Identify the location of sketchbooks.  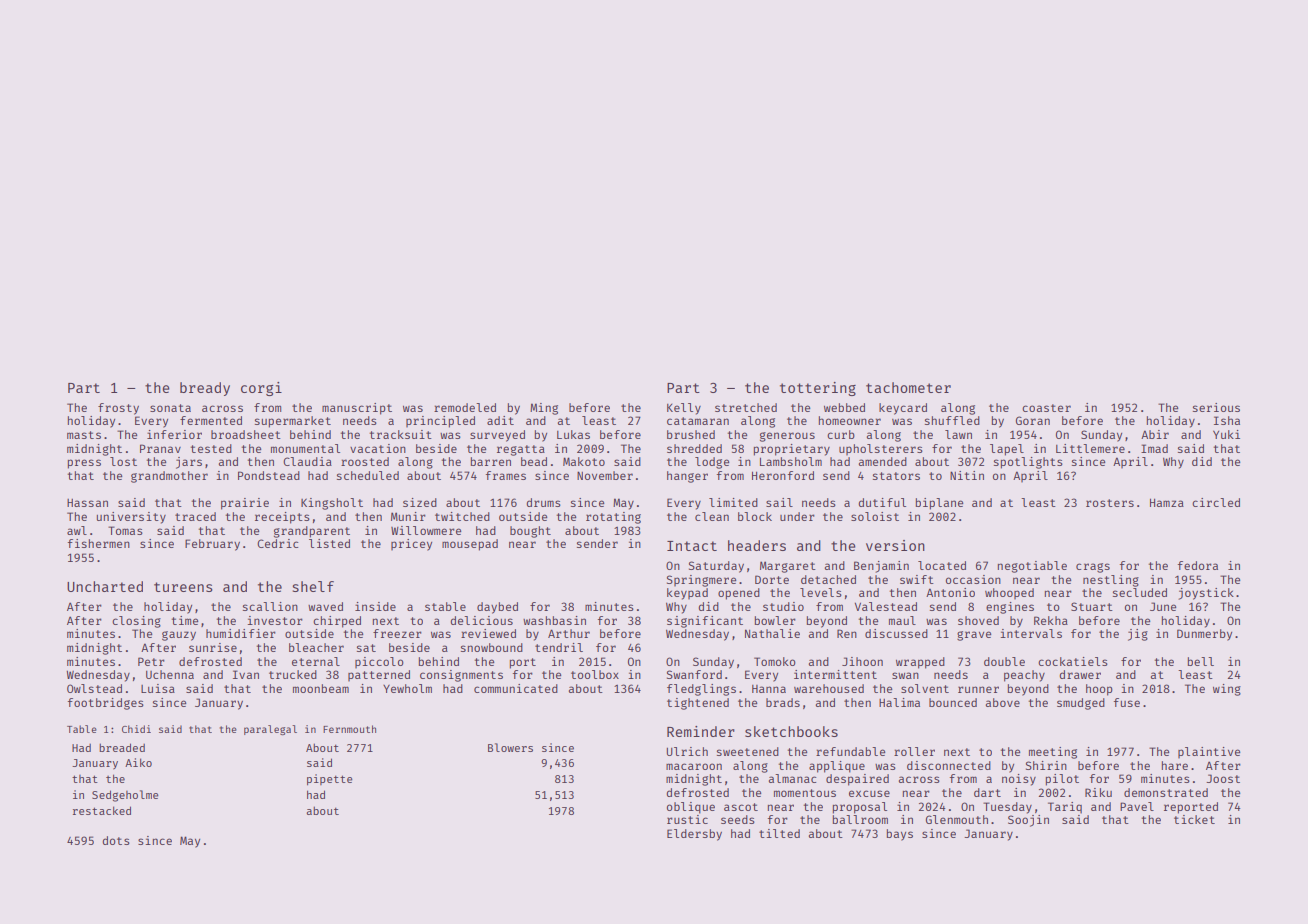
(791, 731).
